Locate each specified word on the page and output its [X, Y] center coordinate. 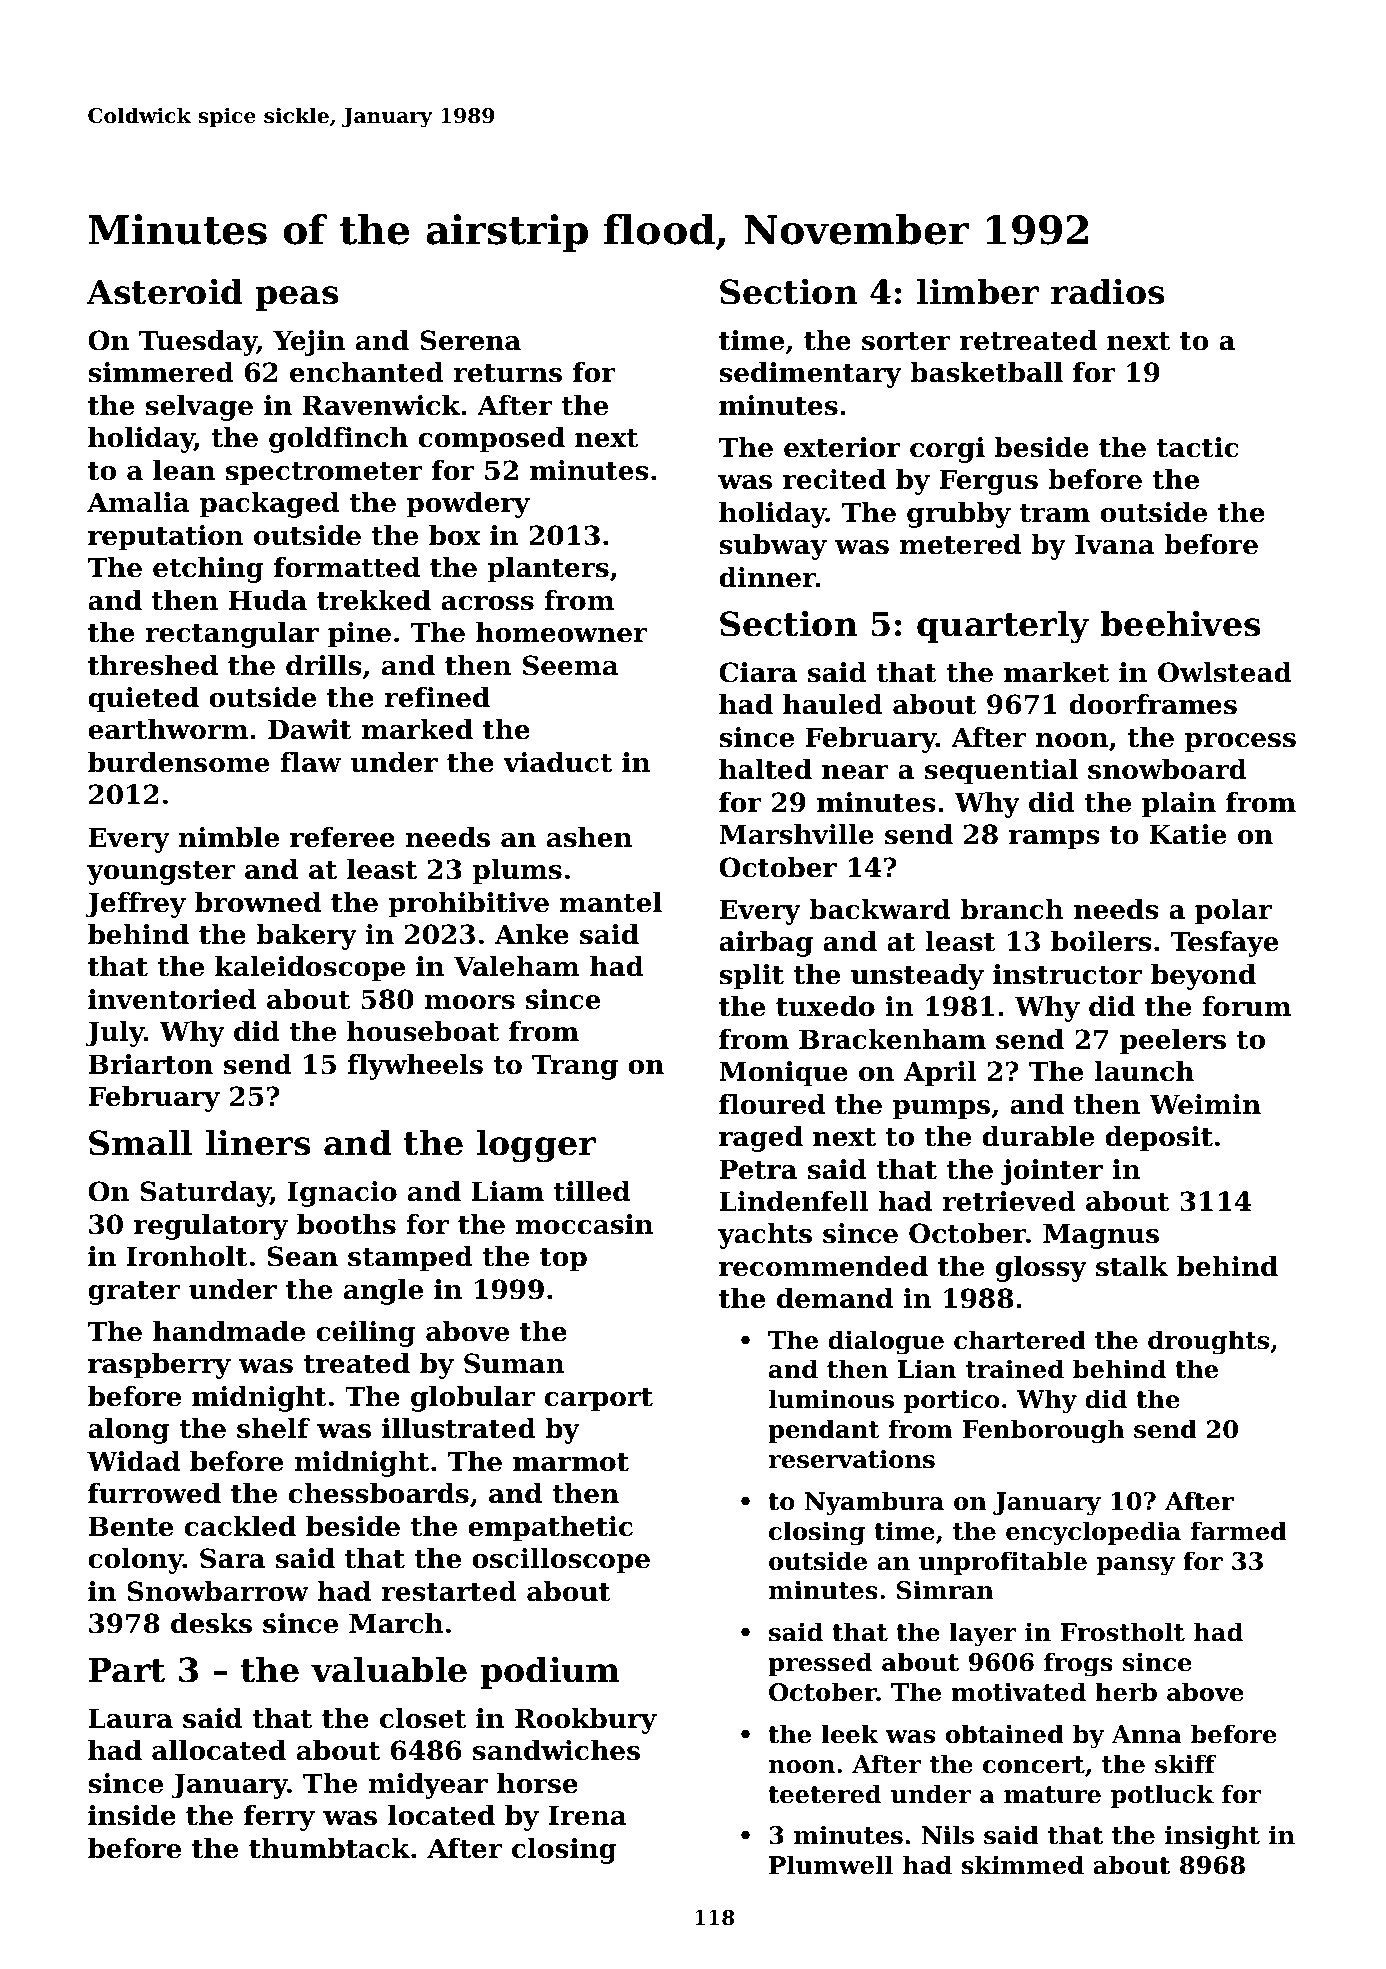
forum [1246, 1006]
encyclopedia [1093, 1533]
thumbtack [329, 1848]
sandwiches [556, 1750]
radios [1108, 291]
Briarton [150, 1064]
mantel [611, 902]
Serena [470, 340]
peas [297, 298]
